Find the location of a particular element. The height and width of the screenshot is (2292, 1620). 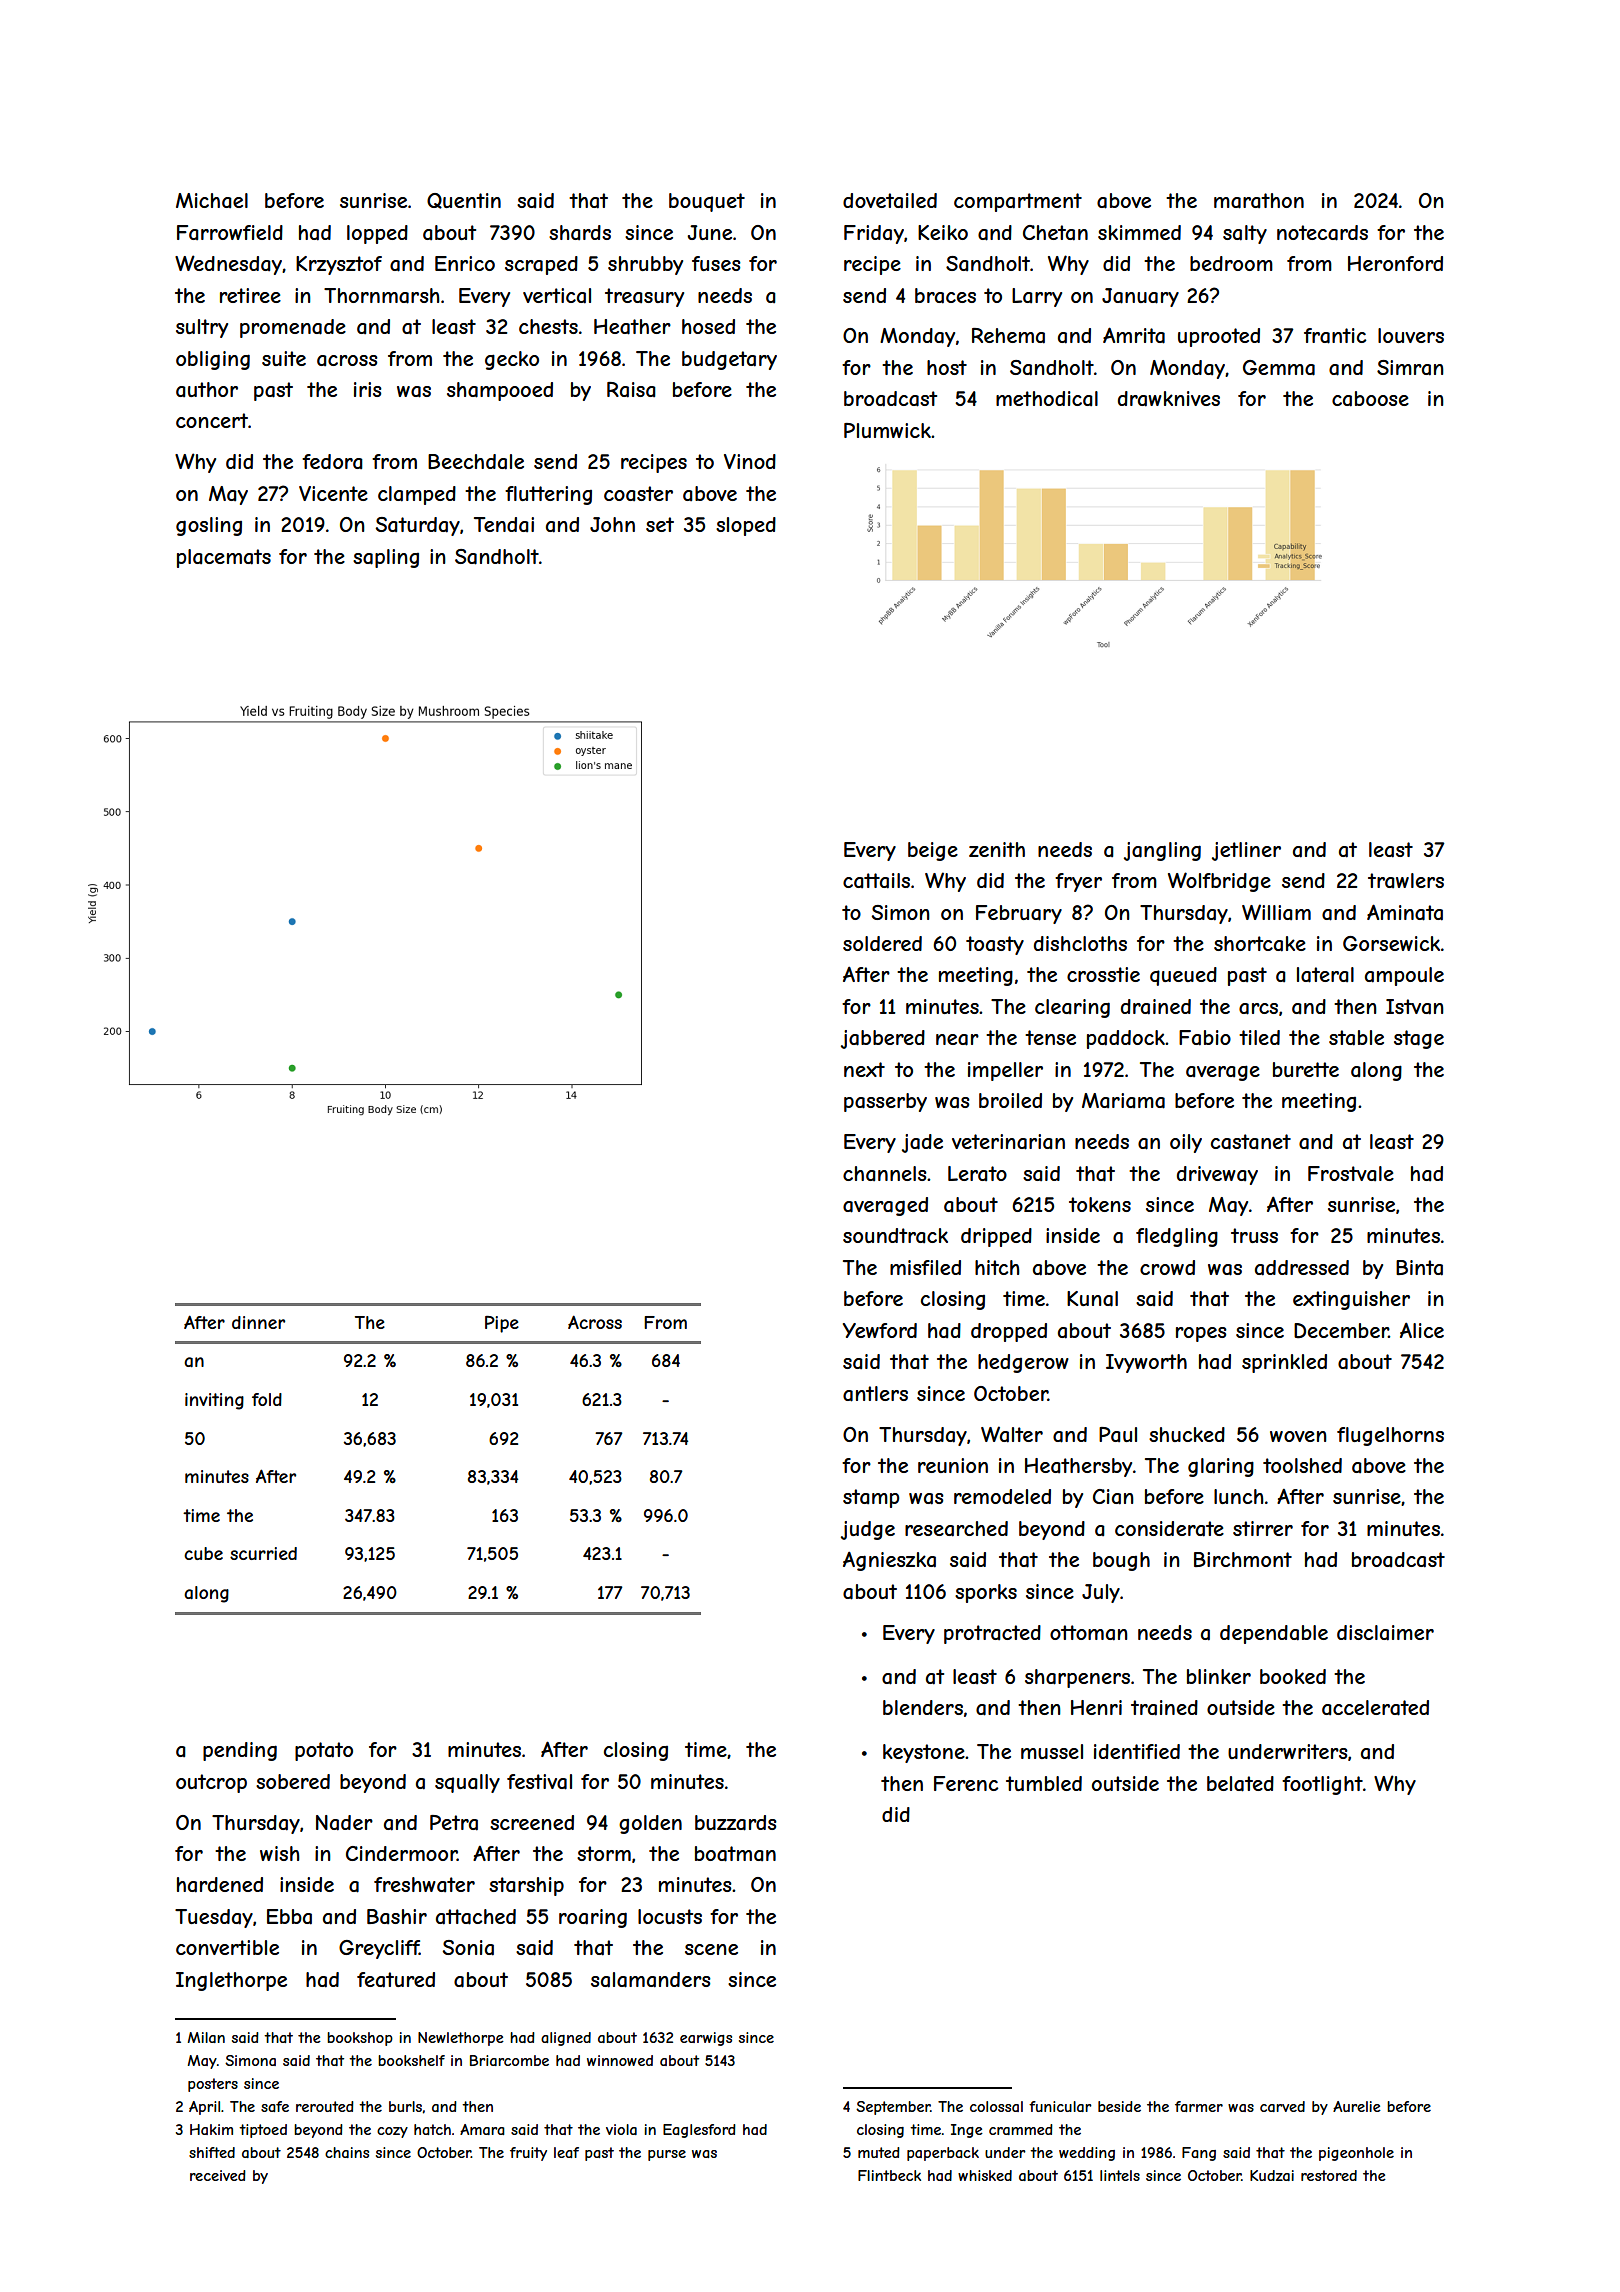

chains is located at coordinates (347, 2152).
